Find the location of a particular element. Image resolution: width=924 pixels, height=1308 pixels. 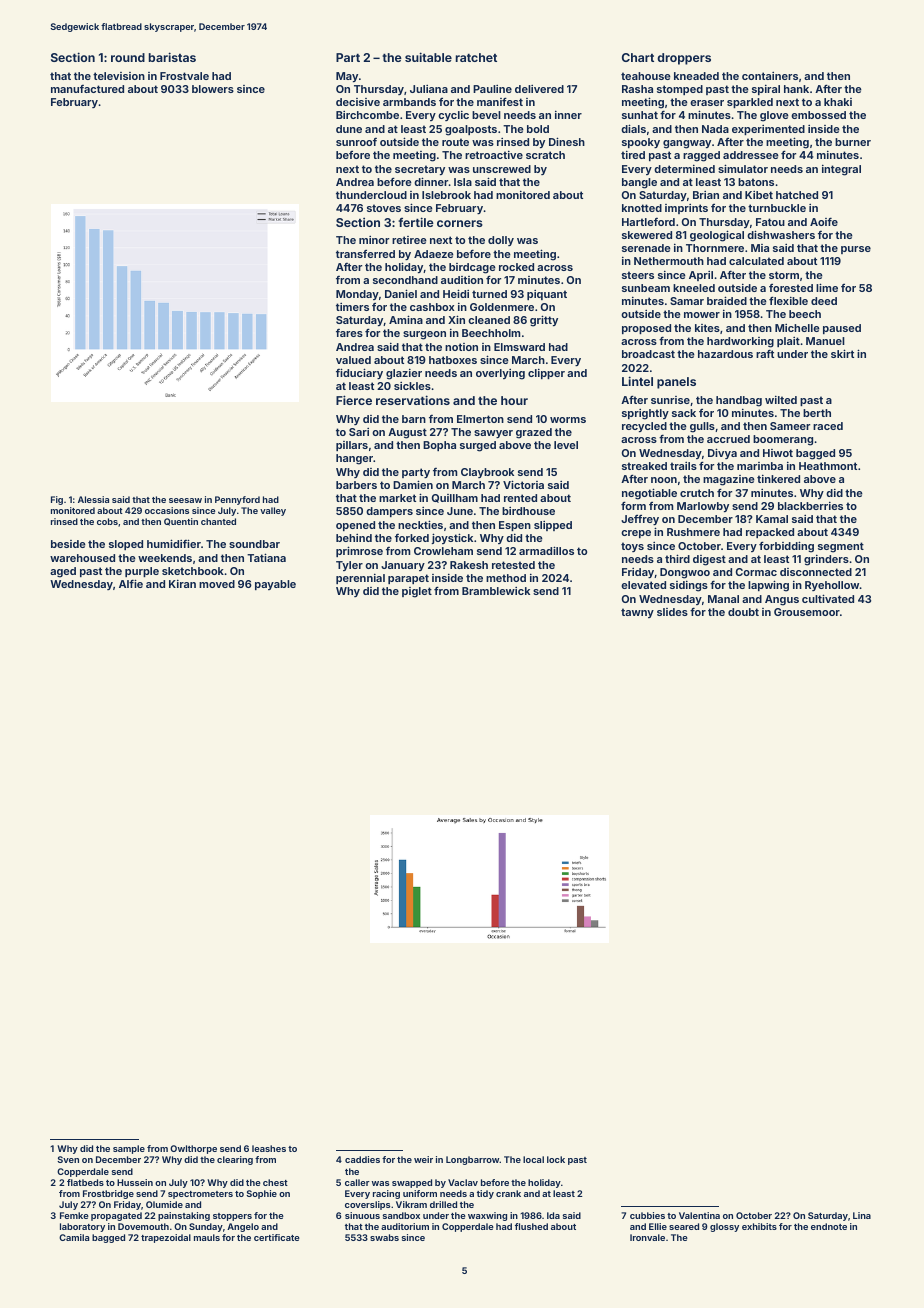

accrued is located at coordinates (728, 439).
